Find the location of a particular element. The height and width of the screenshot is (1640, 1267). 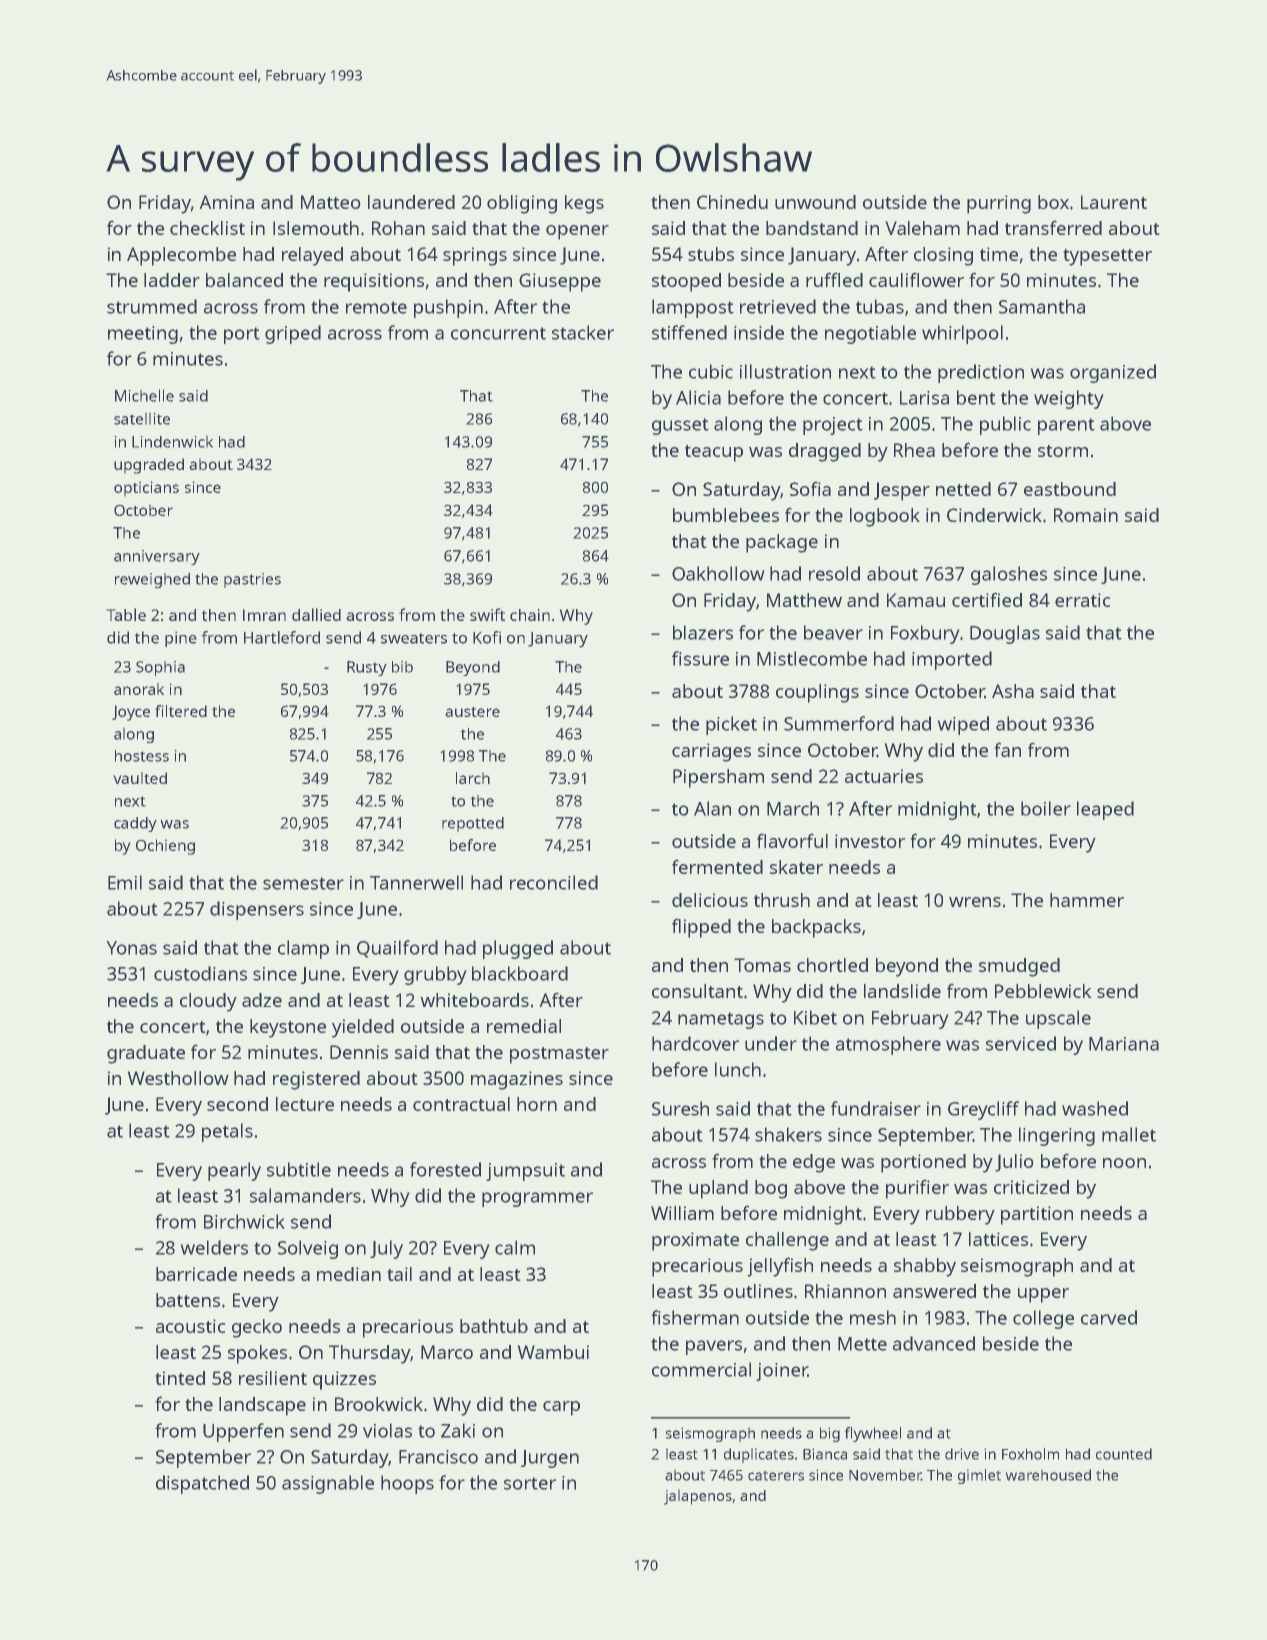

dragged is located at coordinates (825, 452).
